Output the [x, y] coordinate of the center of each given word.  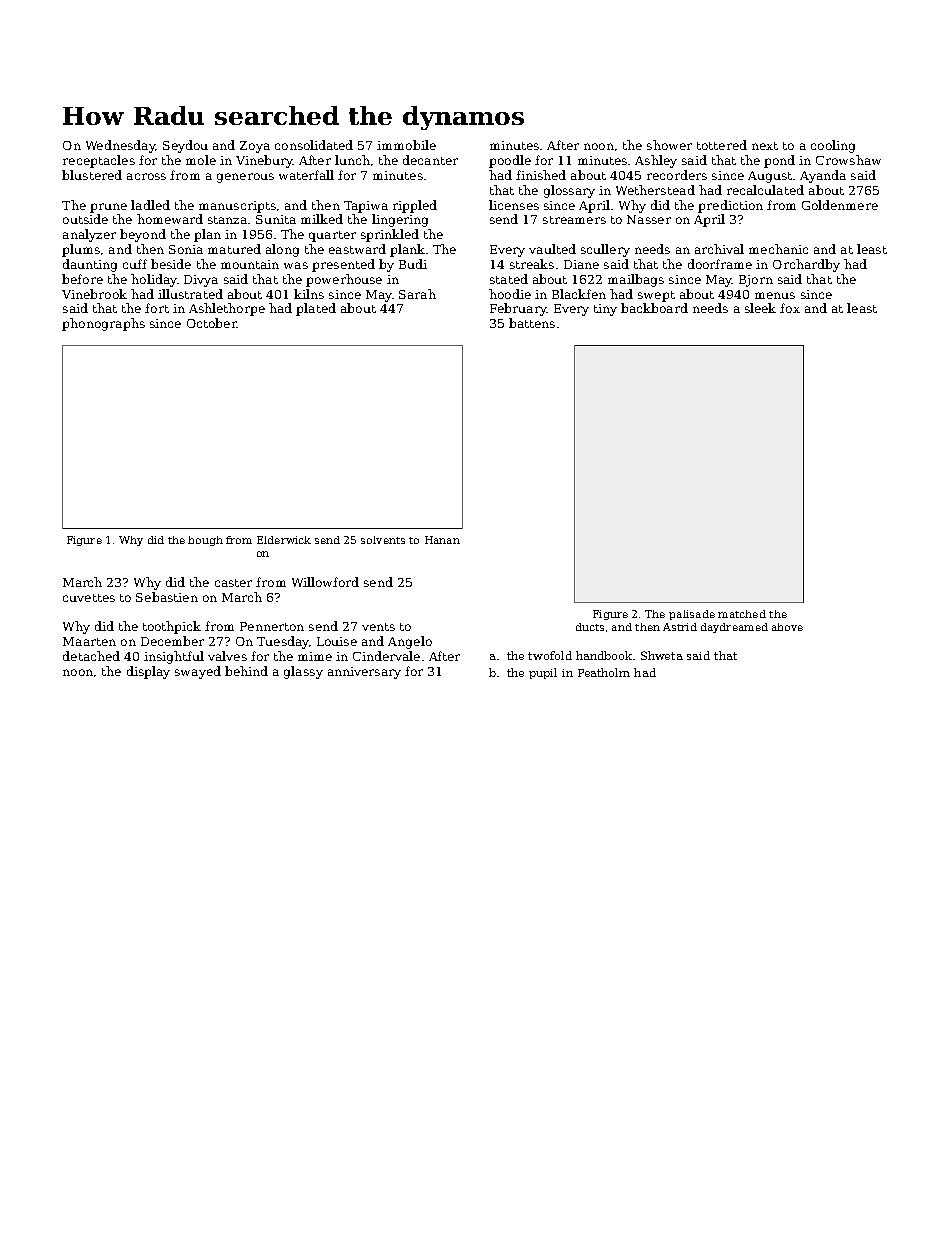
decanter [430, 160]
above [787, 627]
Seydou [185, 146]
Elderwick [284, 540]
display [148, 672]
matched [742, 614]
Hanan [442, 540]
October [211, 323]
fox [790, 308]
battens [532, 323]
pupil [543, 673]
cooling [833, 146]
